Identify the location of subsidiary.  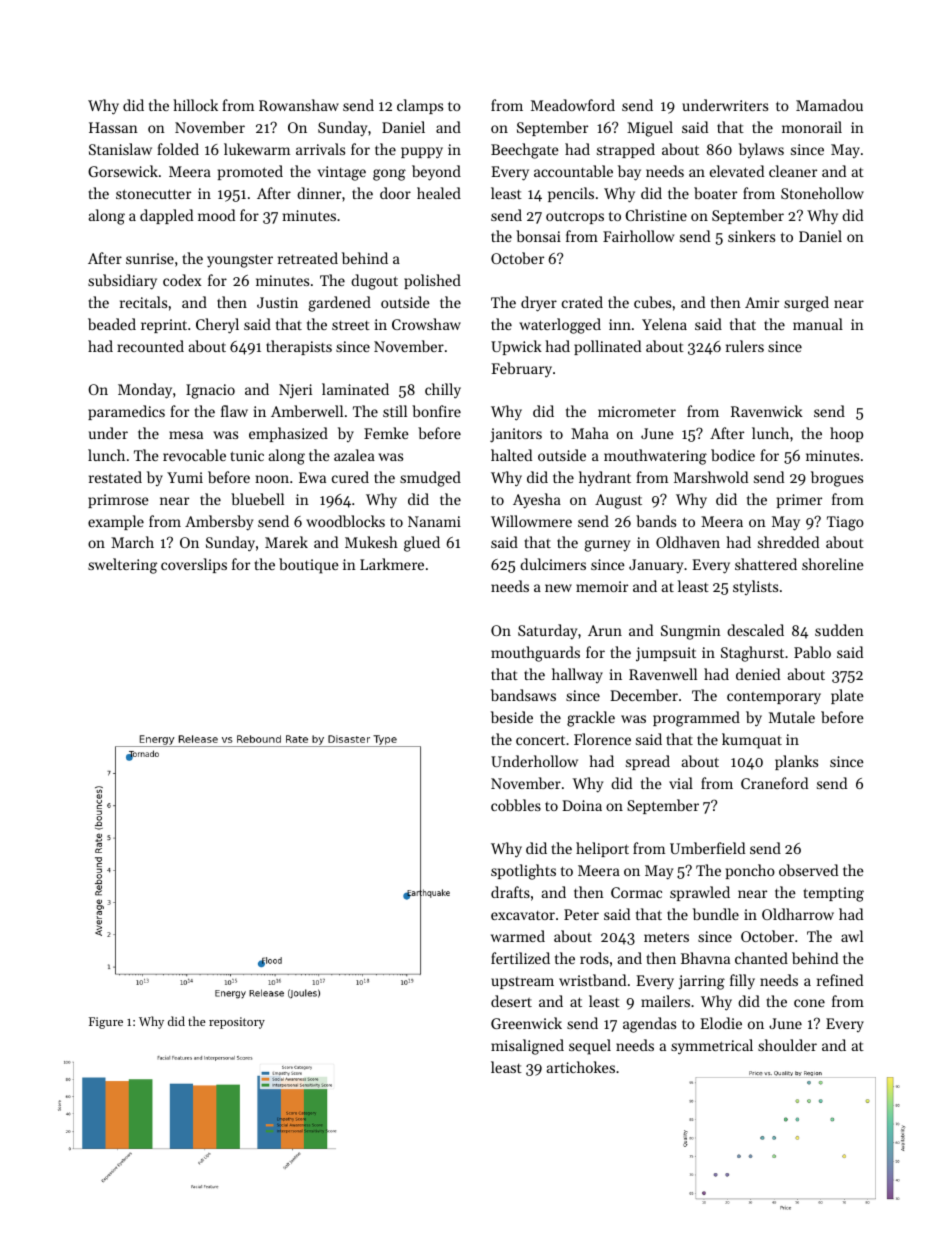
(122, 282).
